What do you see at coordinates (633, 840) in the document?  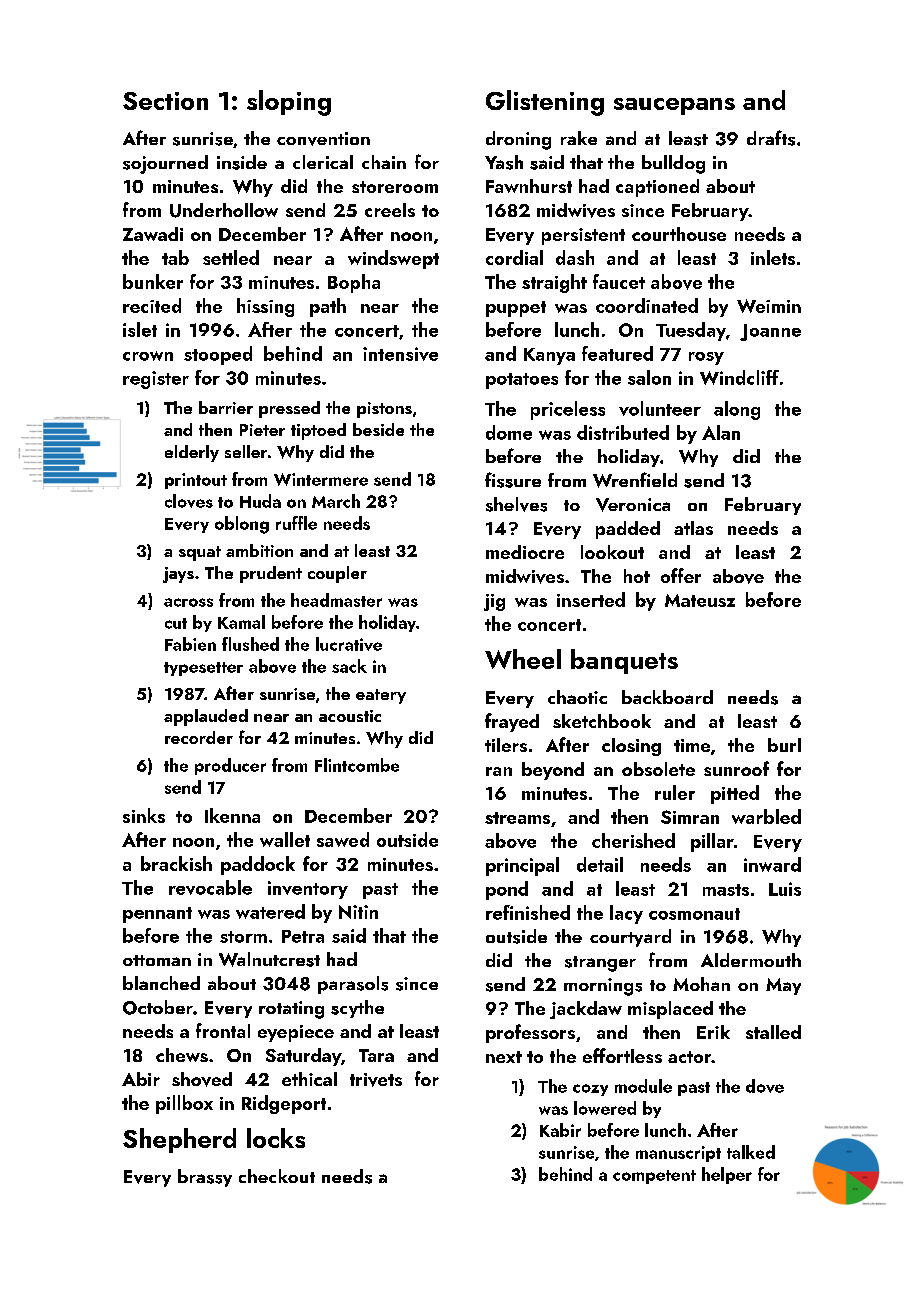 I see `cherished` at bounding box center [633, 840].
